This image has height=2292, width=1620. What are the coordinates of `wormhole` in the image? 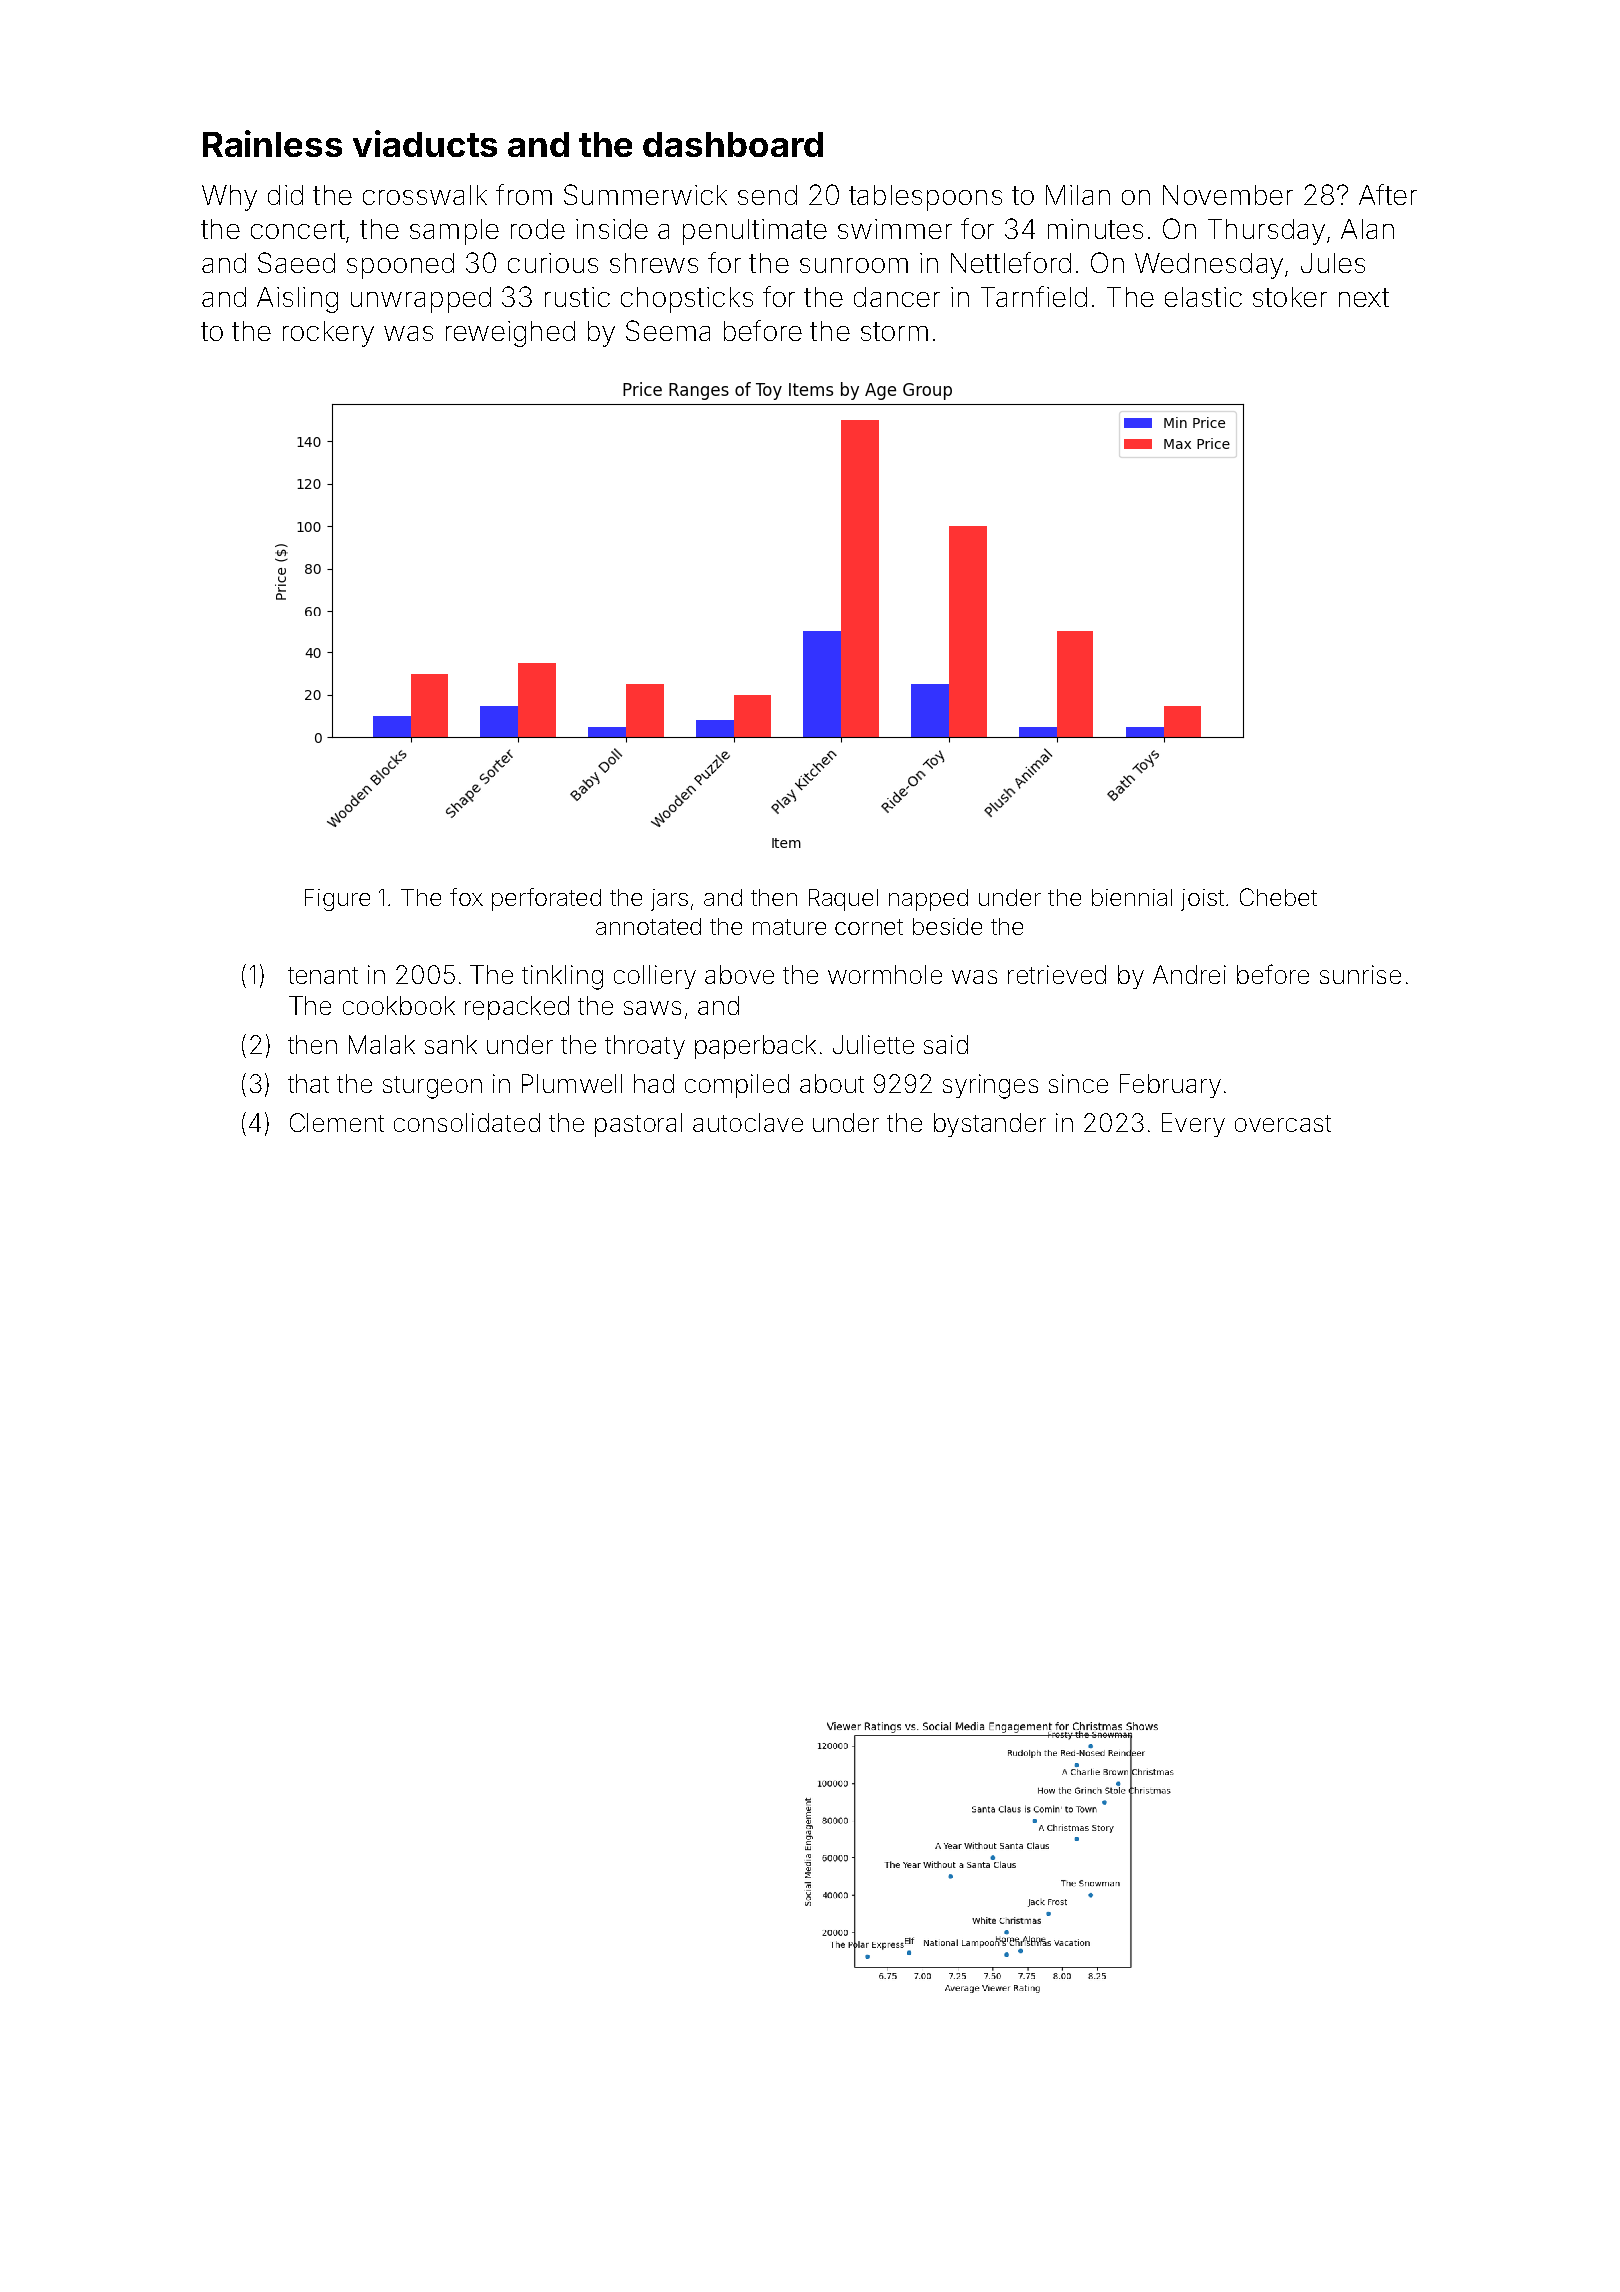 It's located at (885, 974).
